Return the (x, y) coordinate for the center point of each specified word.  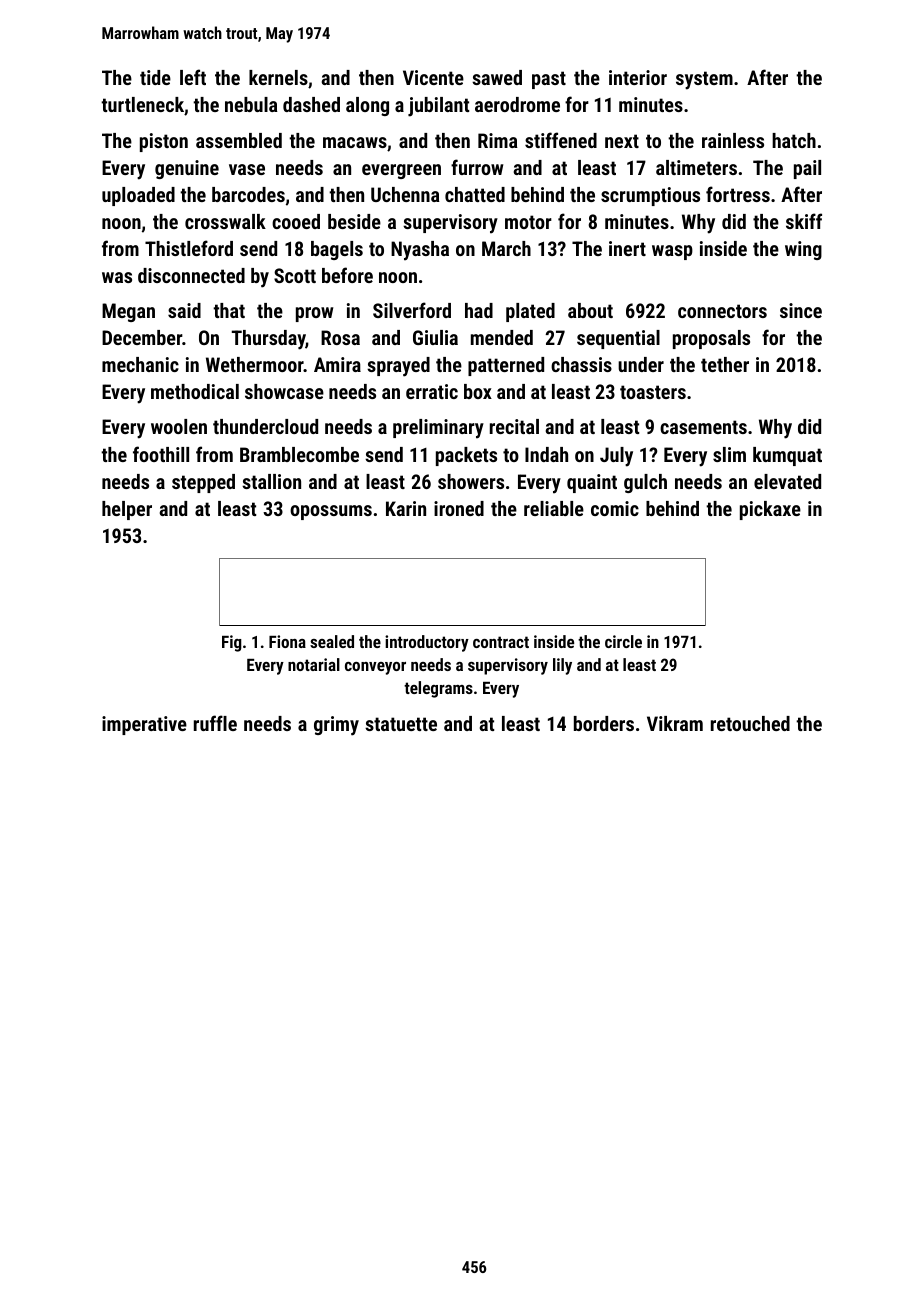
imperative (144, 725)
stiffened (561, 140)
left (193, 77)
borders (604, 723)
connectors (722, 311)
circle (623, 641)
